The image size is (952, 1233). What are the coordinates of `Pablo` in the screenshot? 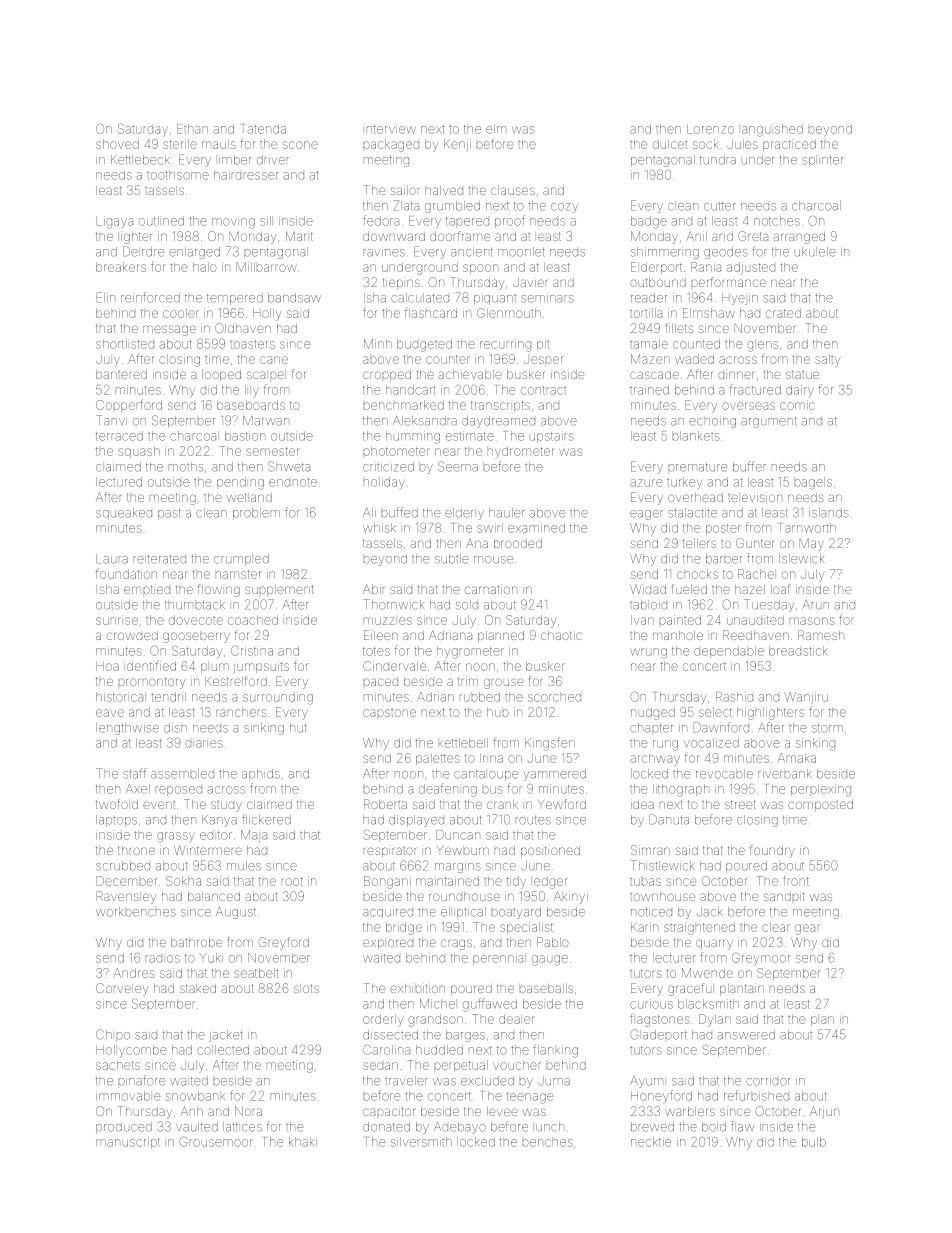 It's located at (553, 942).
